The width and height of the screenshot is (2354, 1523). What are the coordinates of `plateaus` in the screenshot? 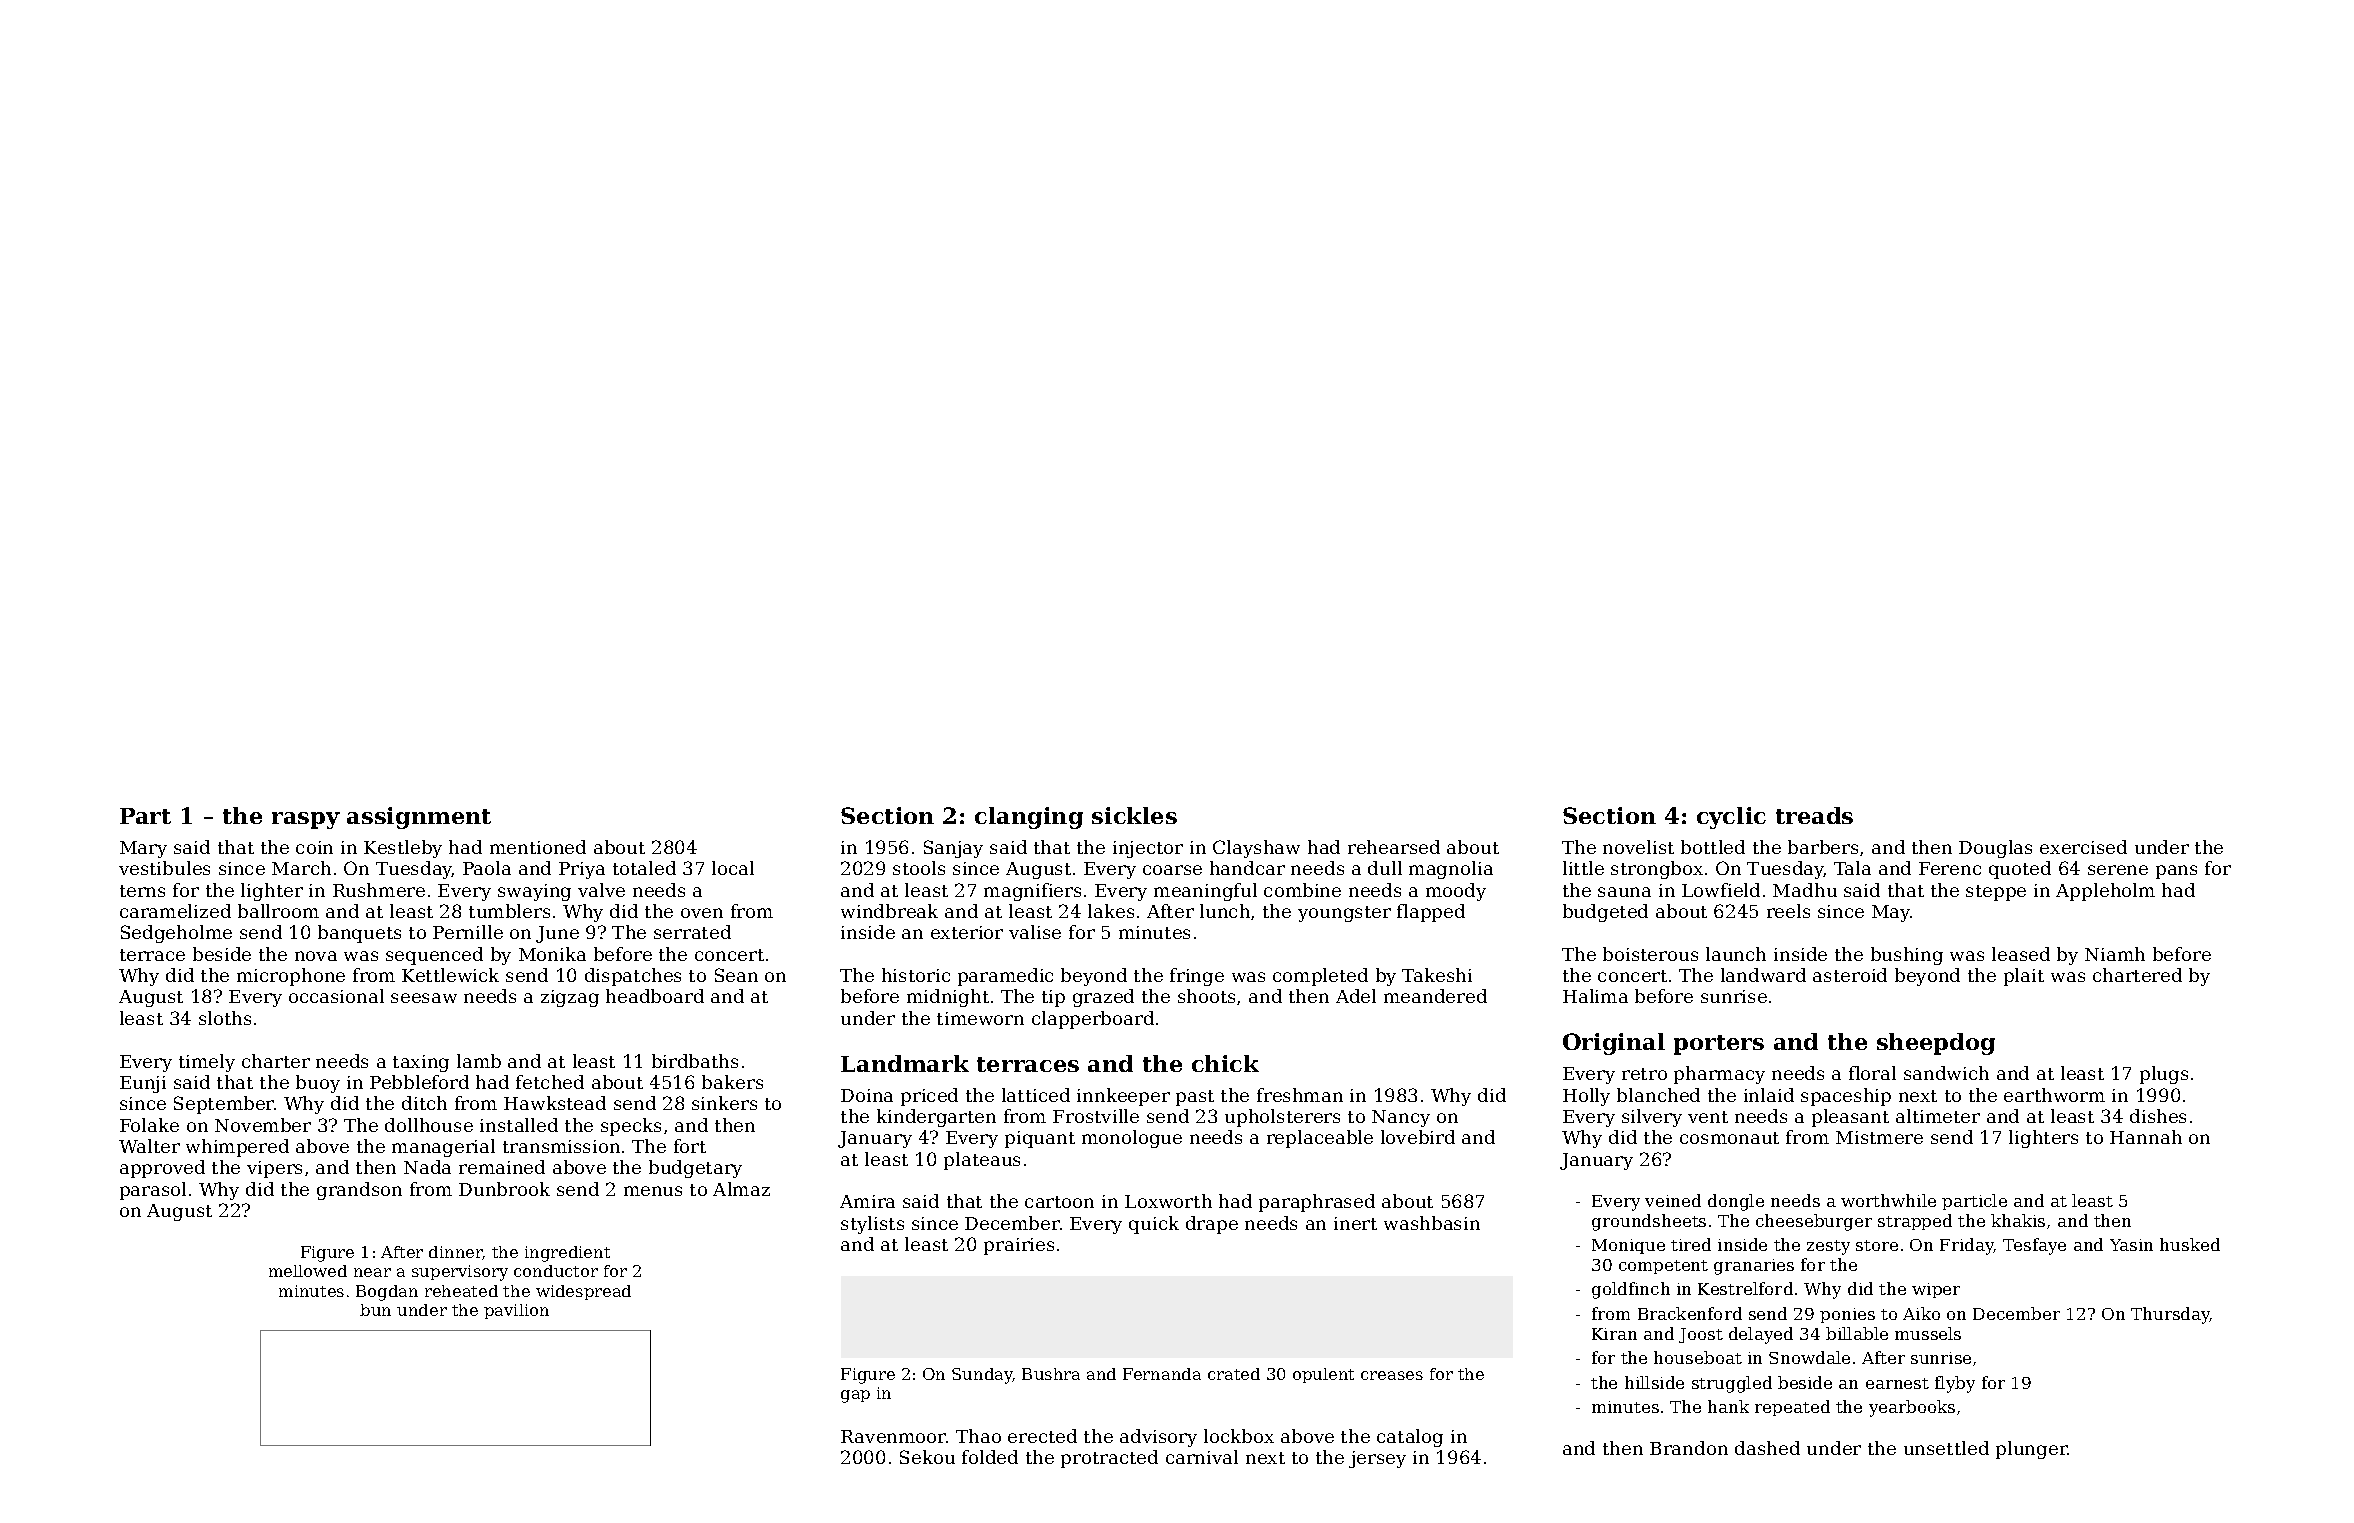 It's located at (982, 1161).
